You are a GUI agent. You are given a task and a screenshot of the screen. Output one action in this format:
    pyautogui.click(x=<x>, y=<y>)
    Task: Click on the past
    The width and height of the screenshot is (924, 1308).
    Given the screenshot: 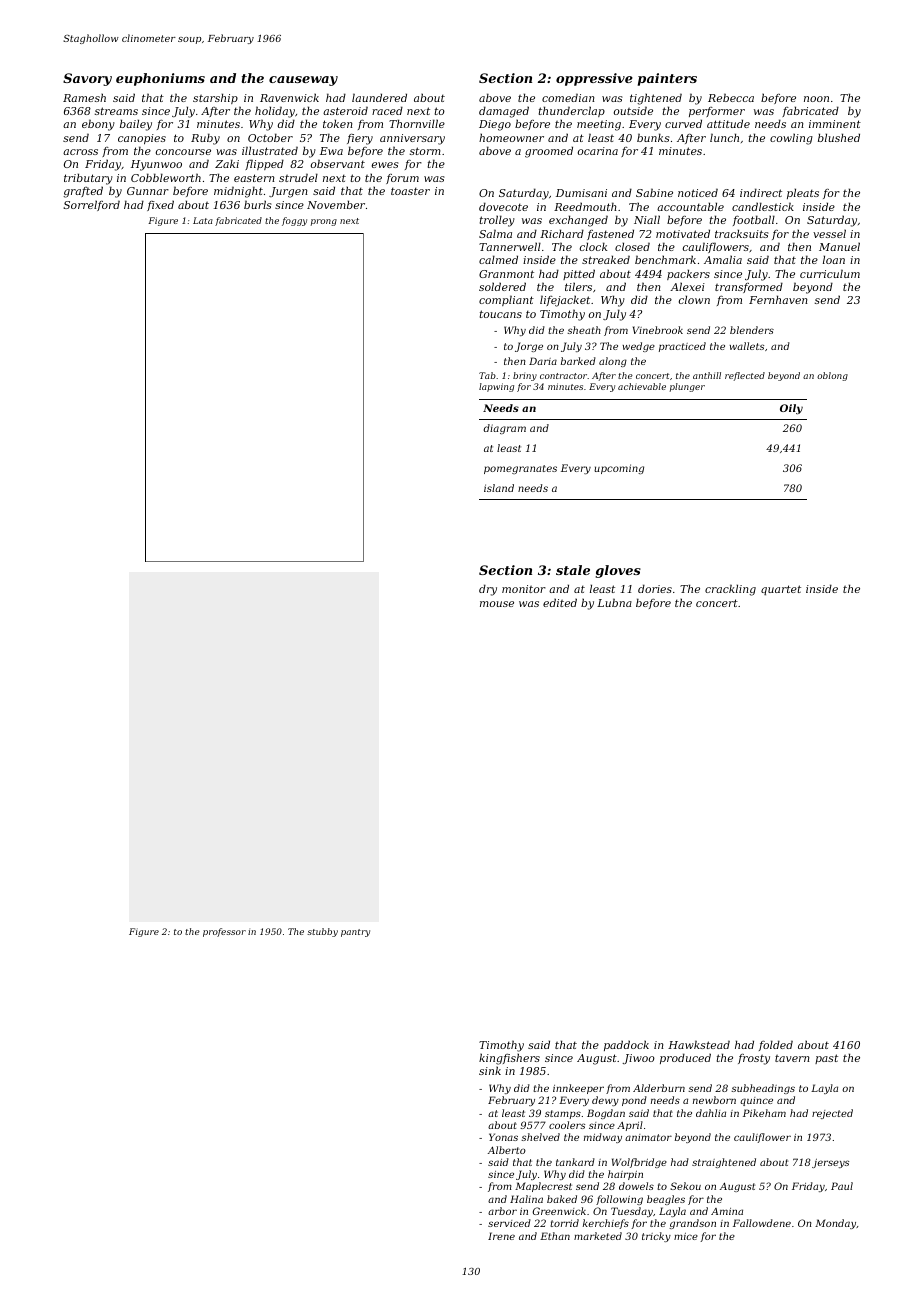 What is the action you would take?
    pyautogui.click(x=826, y=1059)
